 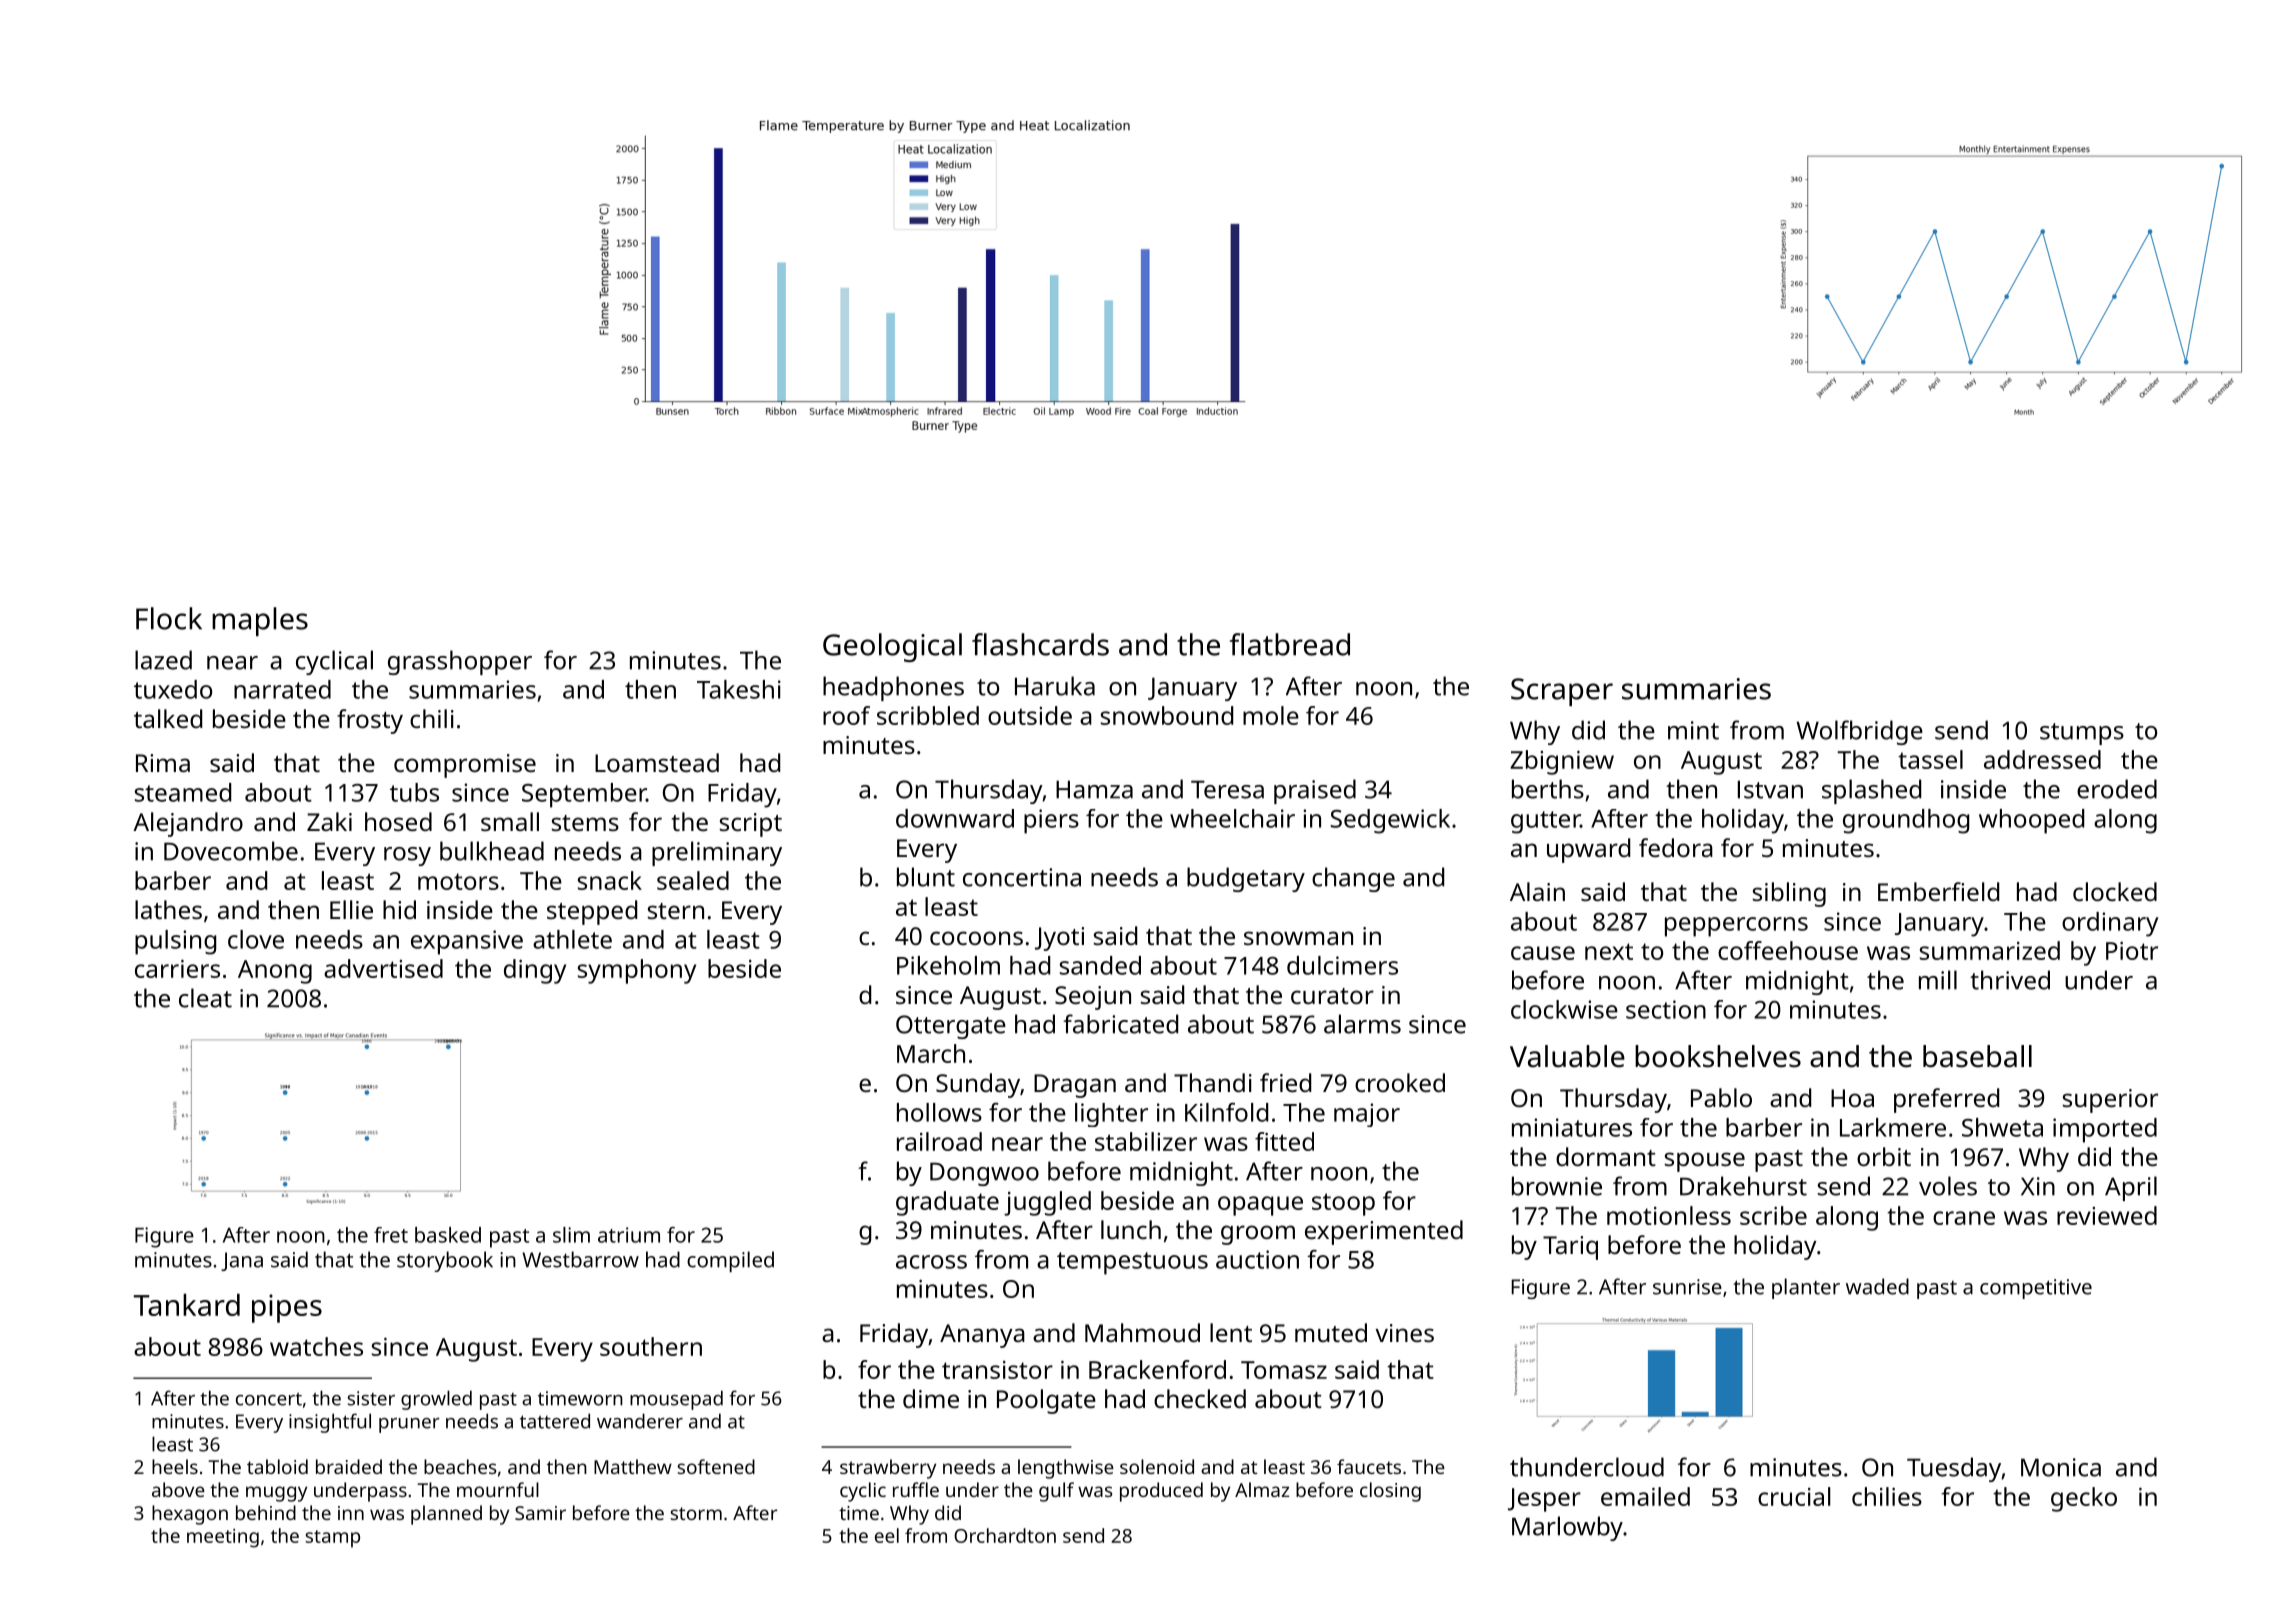 What do you see at coordinates (260, 621) in the screenshot?
I see `maples` at bounding box center [260, 621].
